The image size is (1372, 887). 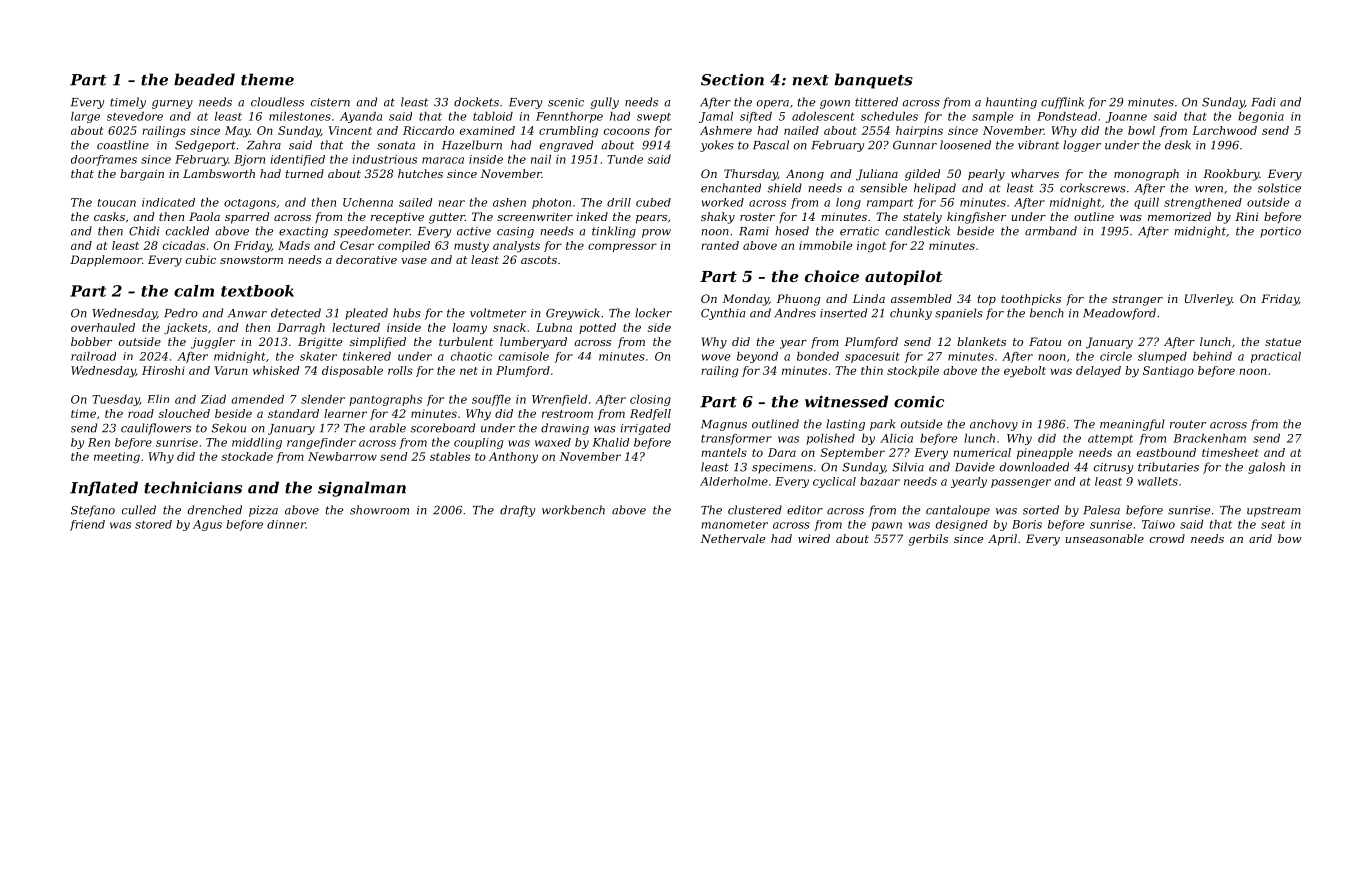 What do you see at coordinates (305, 173) in the screenshot?
I see `turned` at bounding box center [305, 173].
